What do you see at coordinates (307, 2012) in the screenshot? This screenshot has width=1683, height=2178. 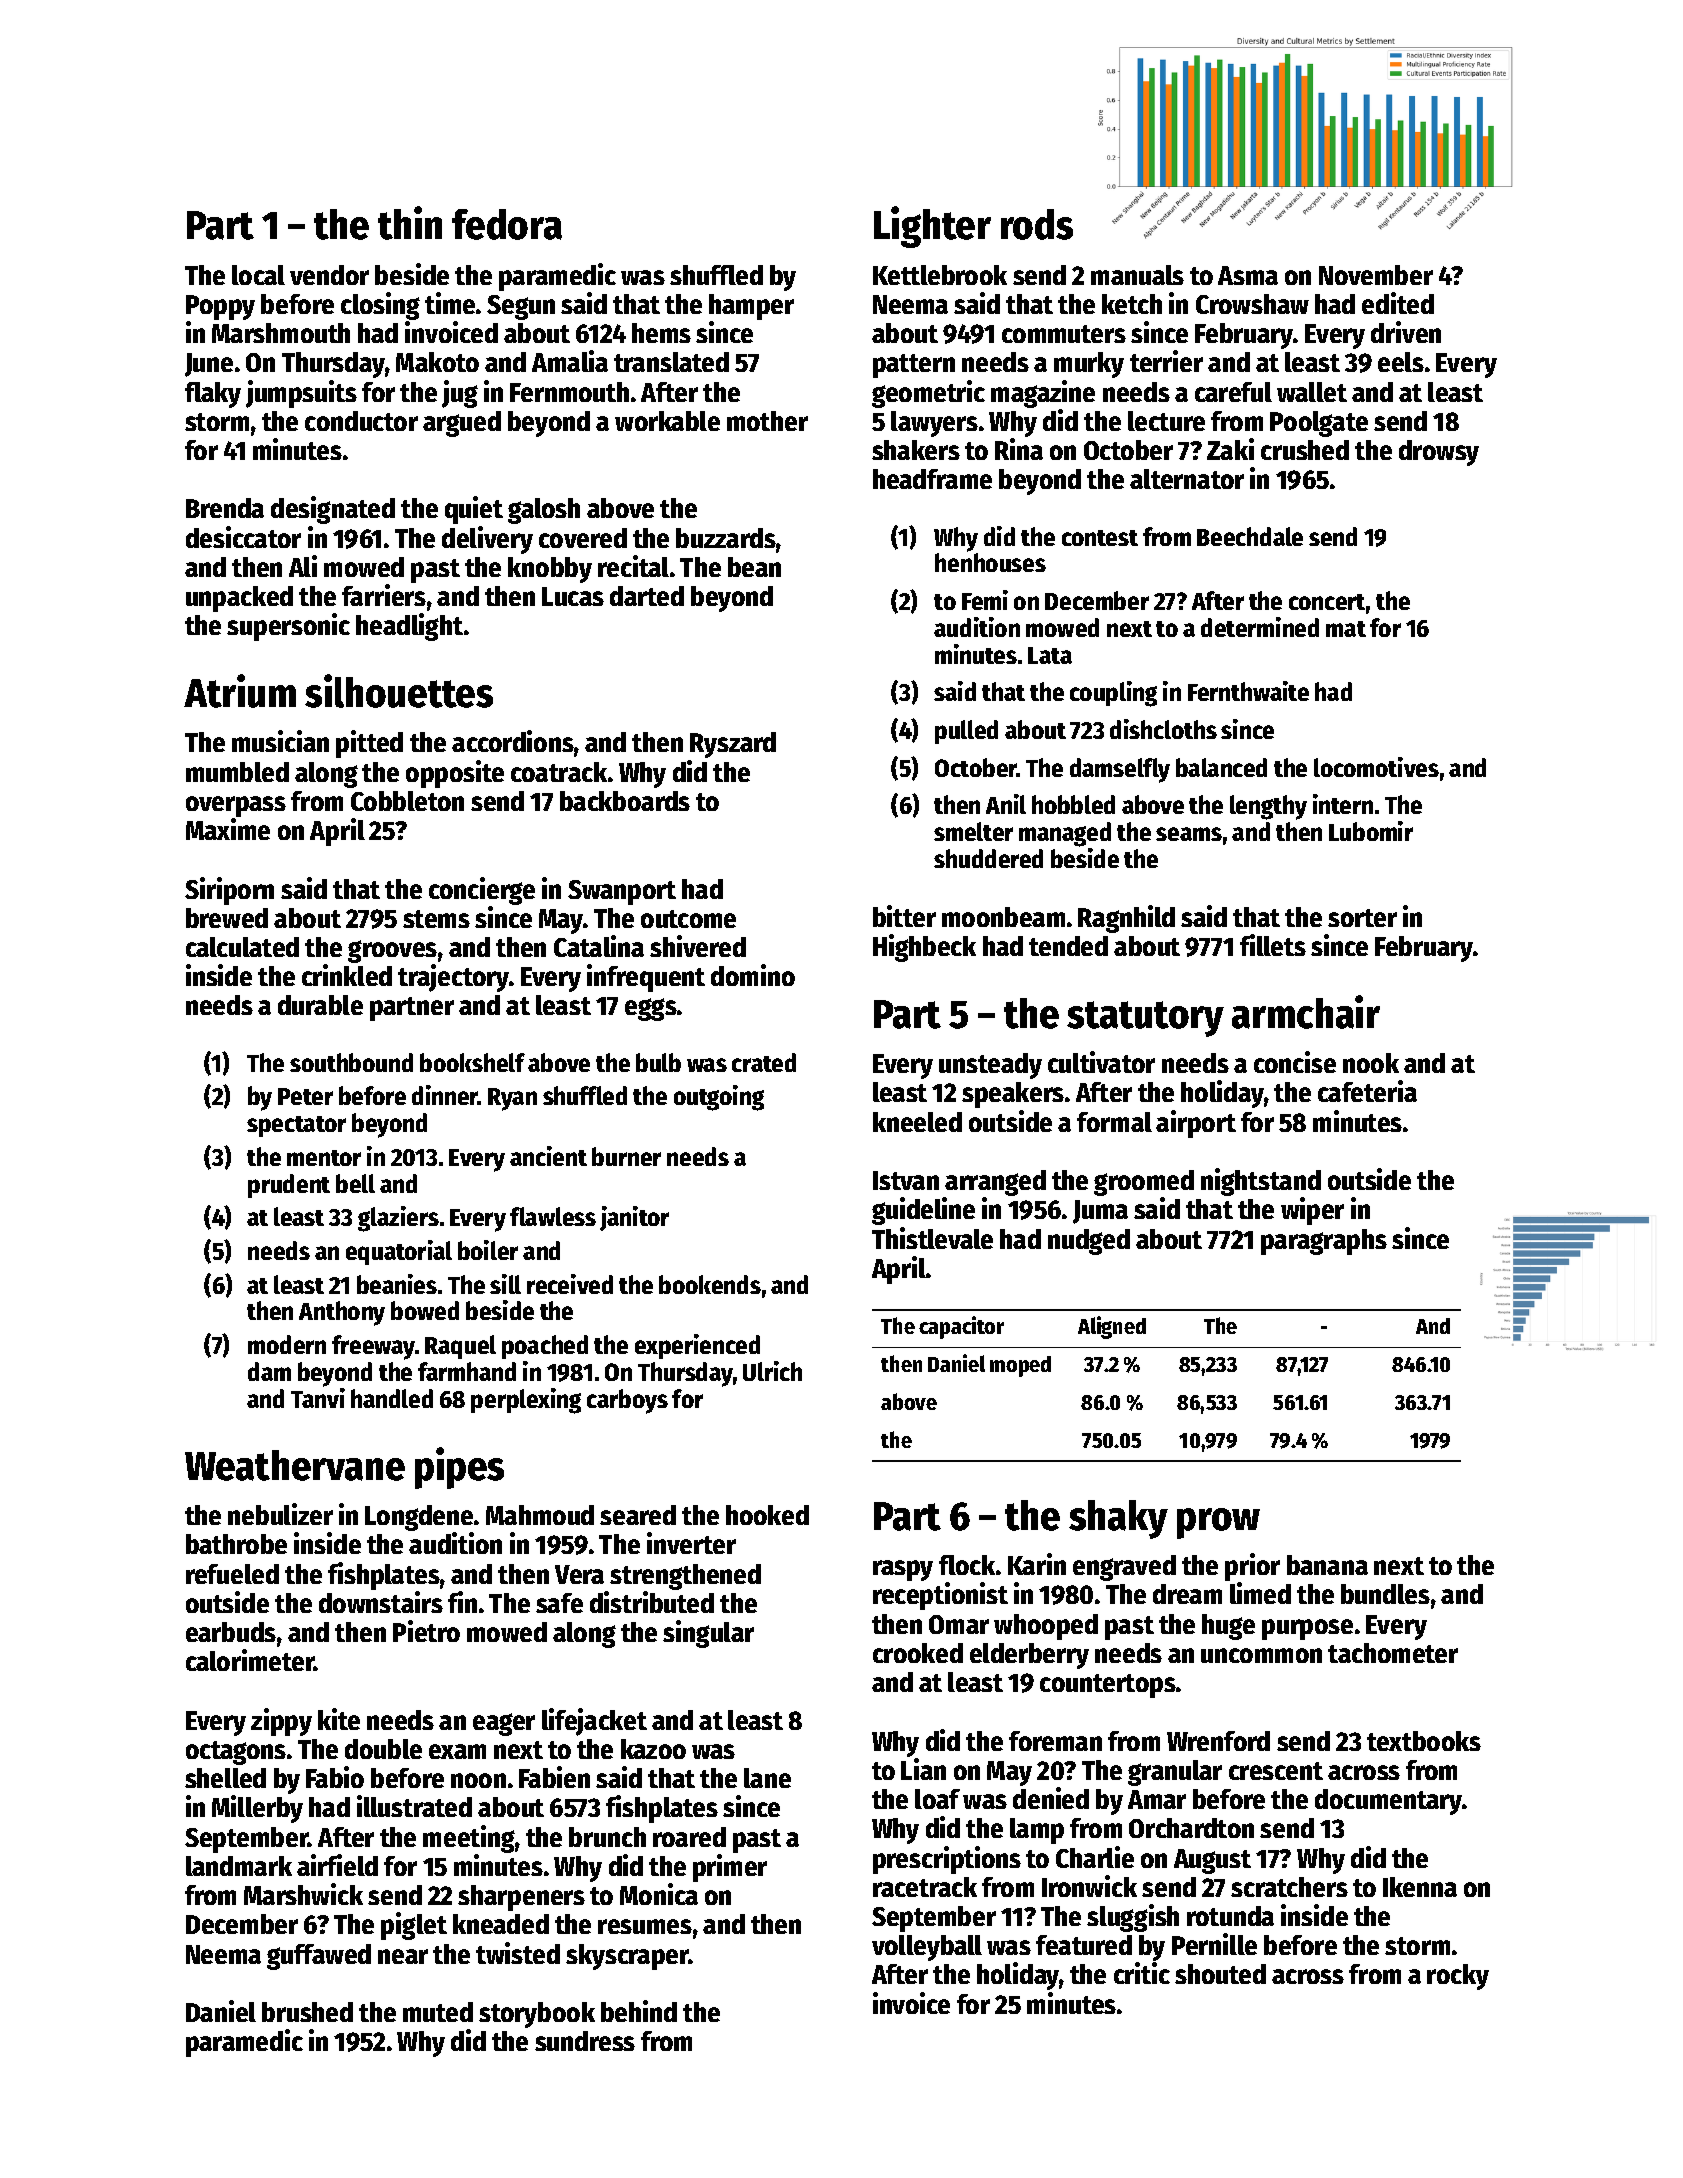 I see `brushed` at bounding box center [307, 2012].
